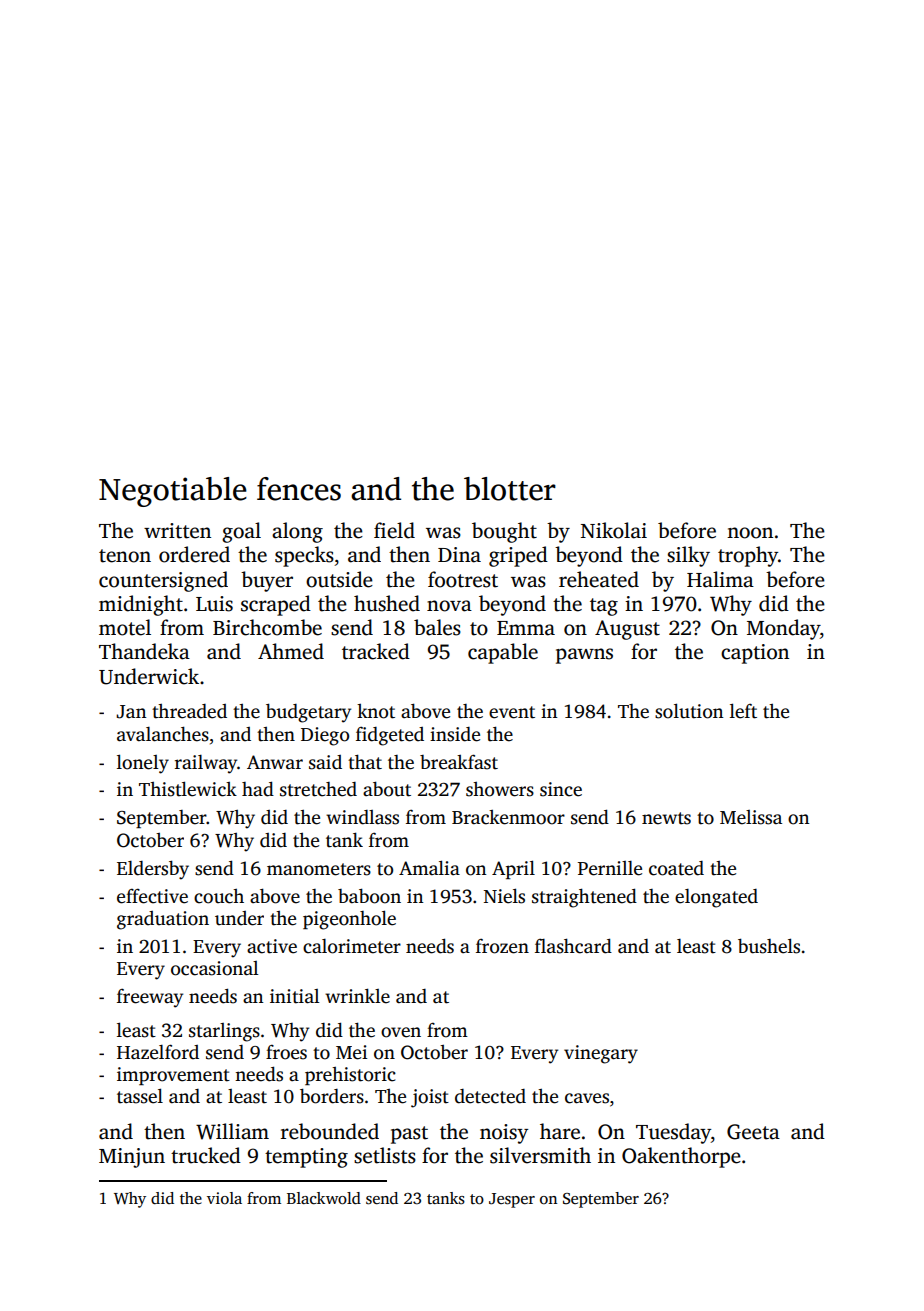  I want to click on fences, so click(299, 489).
